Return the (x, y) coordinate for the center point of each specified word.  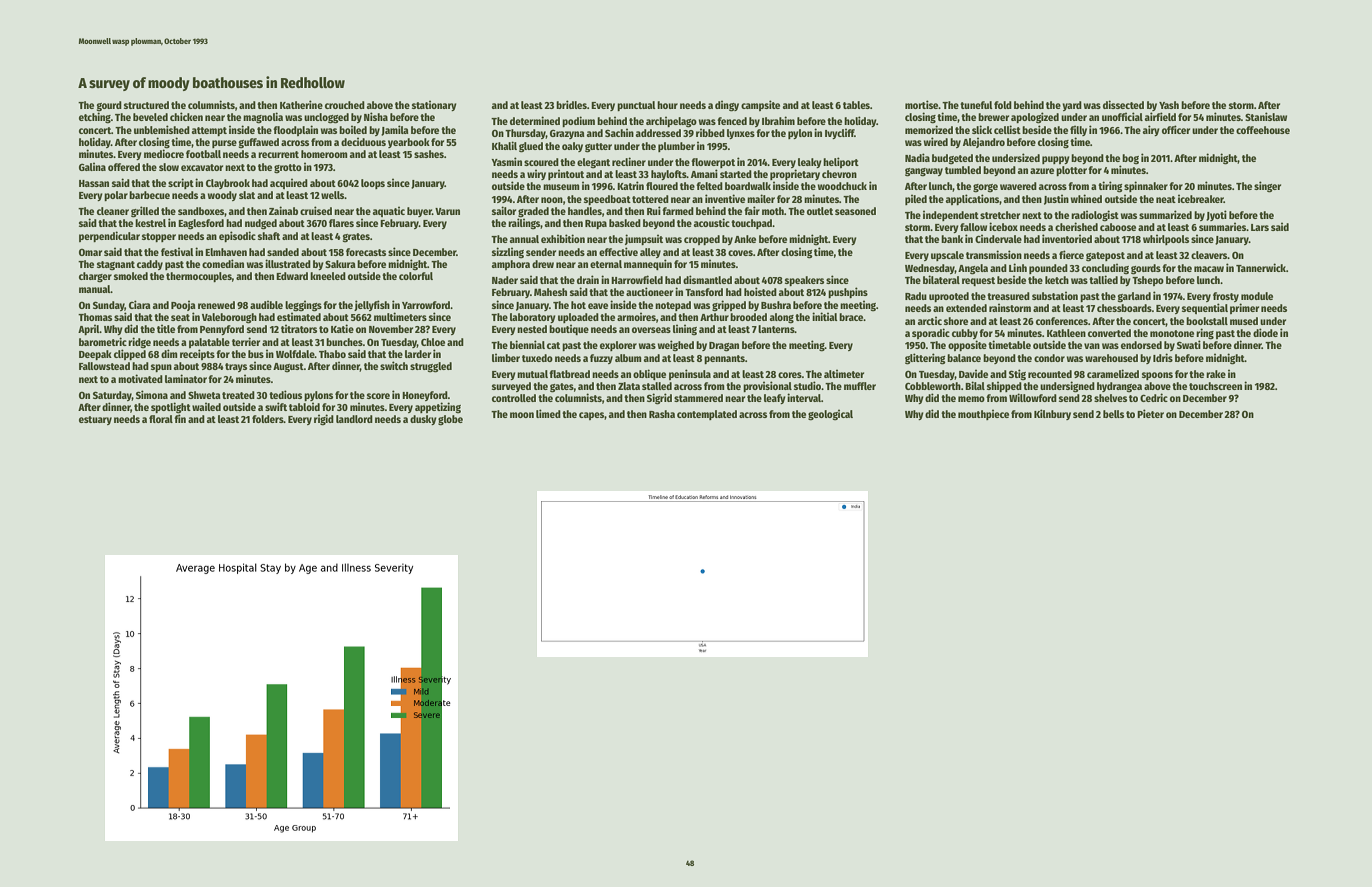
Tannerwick (1261, 267)
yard (1072, 106)
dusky (423, 420)
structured (146, 105)
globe (450, 420)
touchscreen (1215, 386)
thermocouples (199, 277)
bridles (571, 104)
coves (740, 253)
